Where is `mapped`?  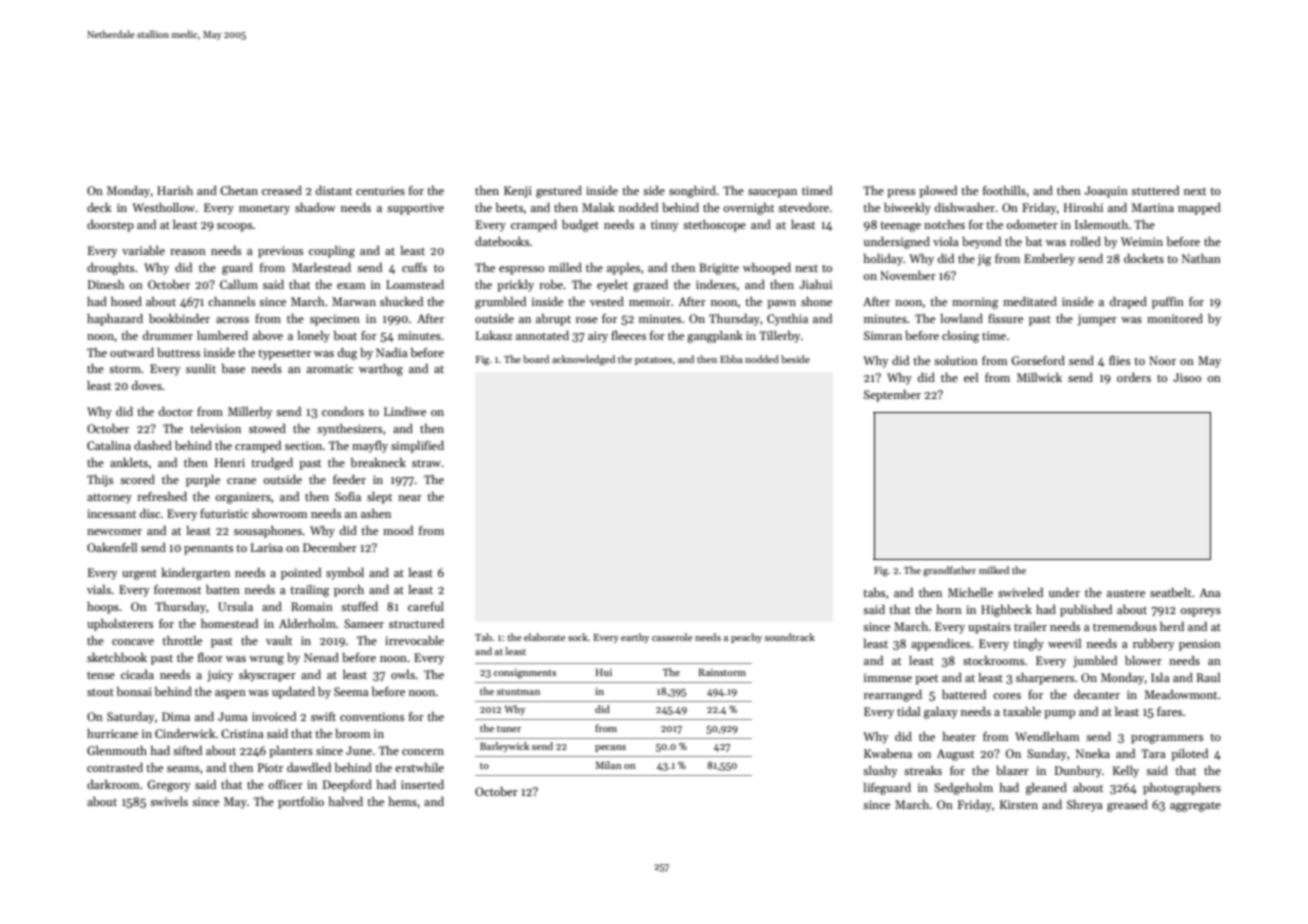 mapped is located at coordinates (1199, 209).
